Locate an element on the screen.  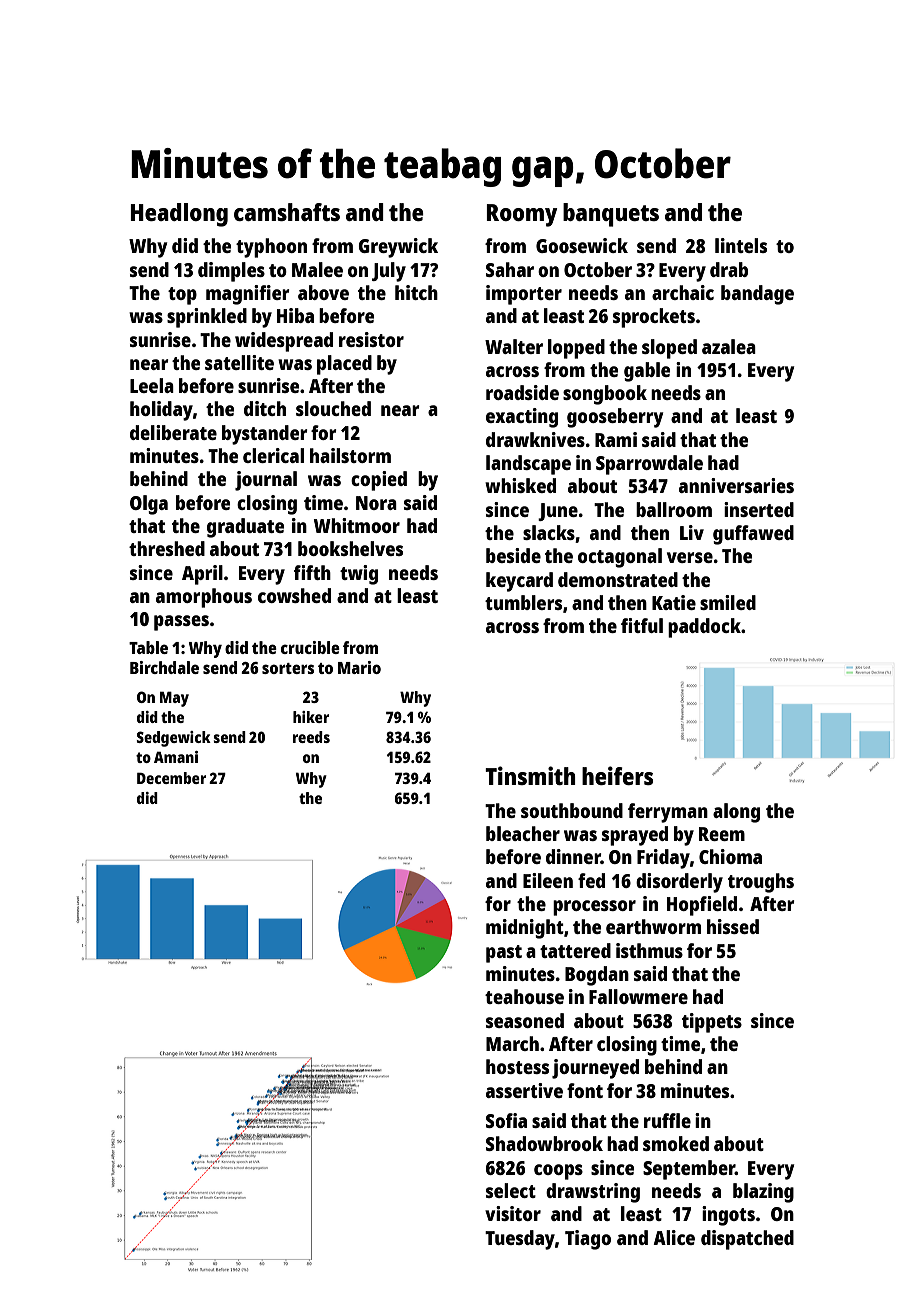
resistor is located at coordinates (371, 339).
